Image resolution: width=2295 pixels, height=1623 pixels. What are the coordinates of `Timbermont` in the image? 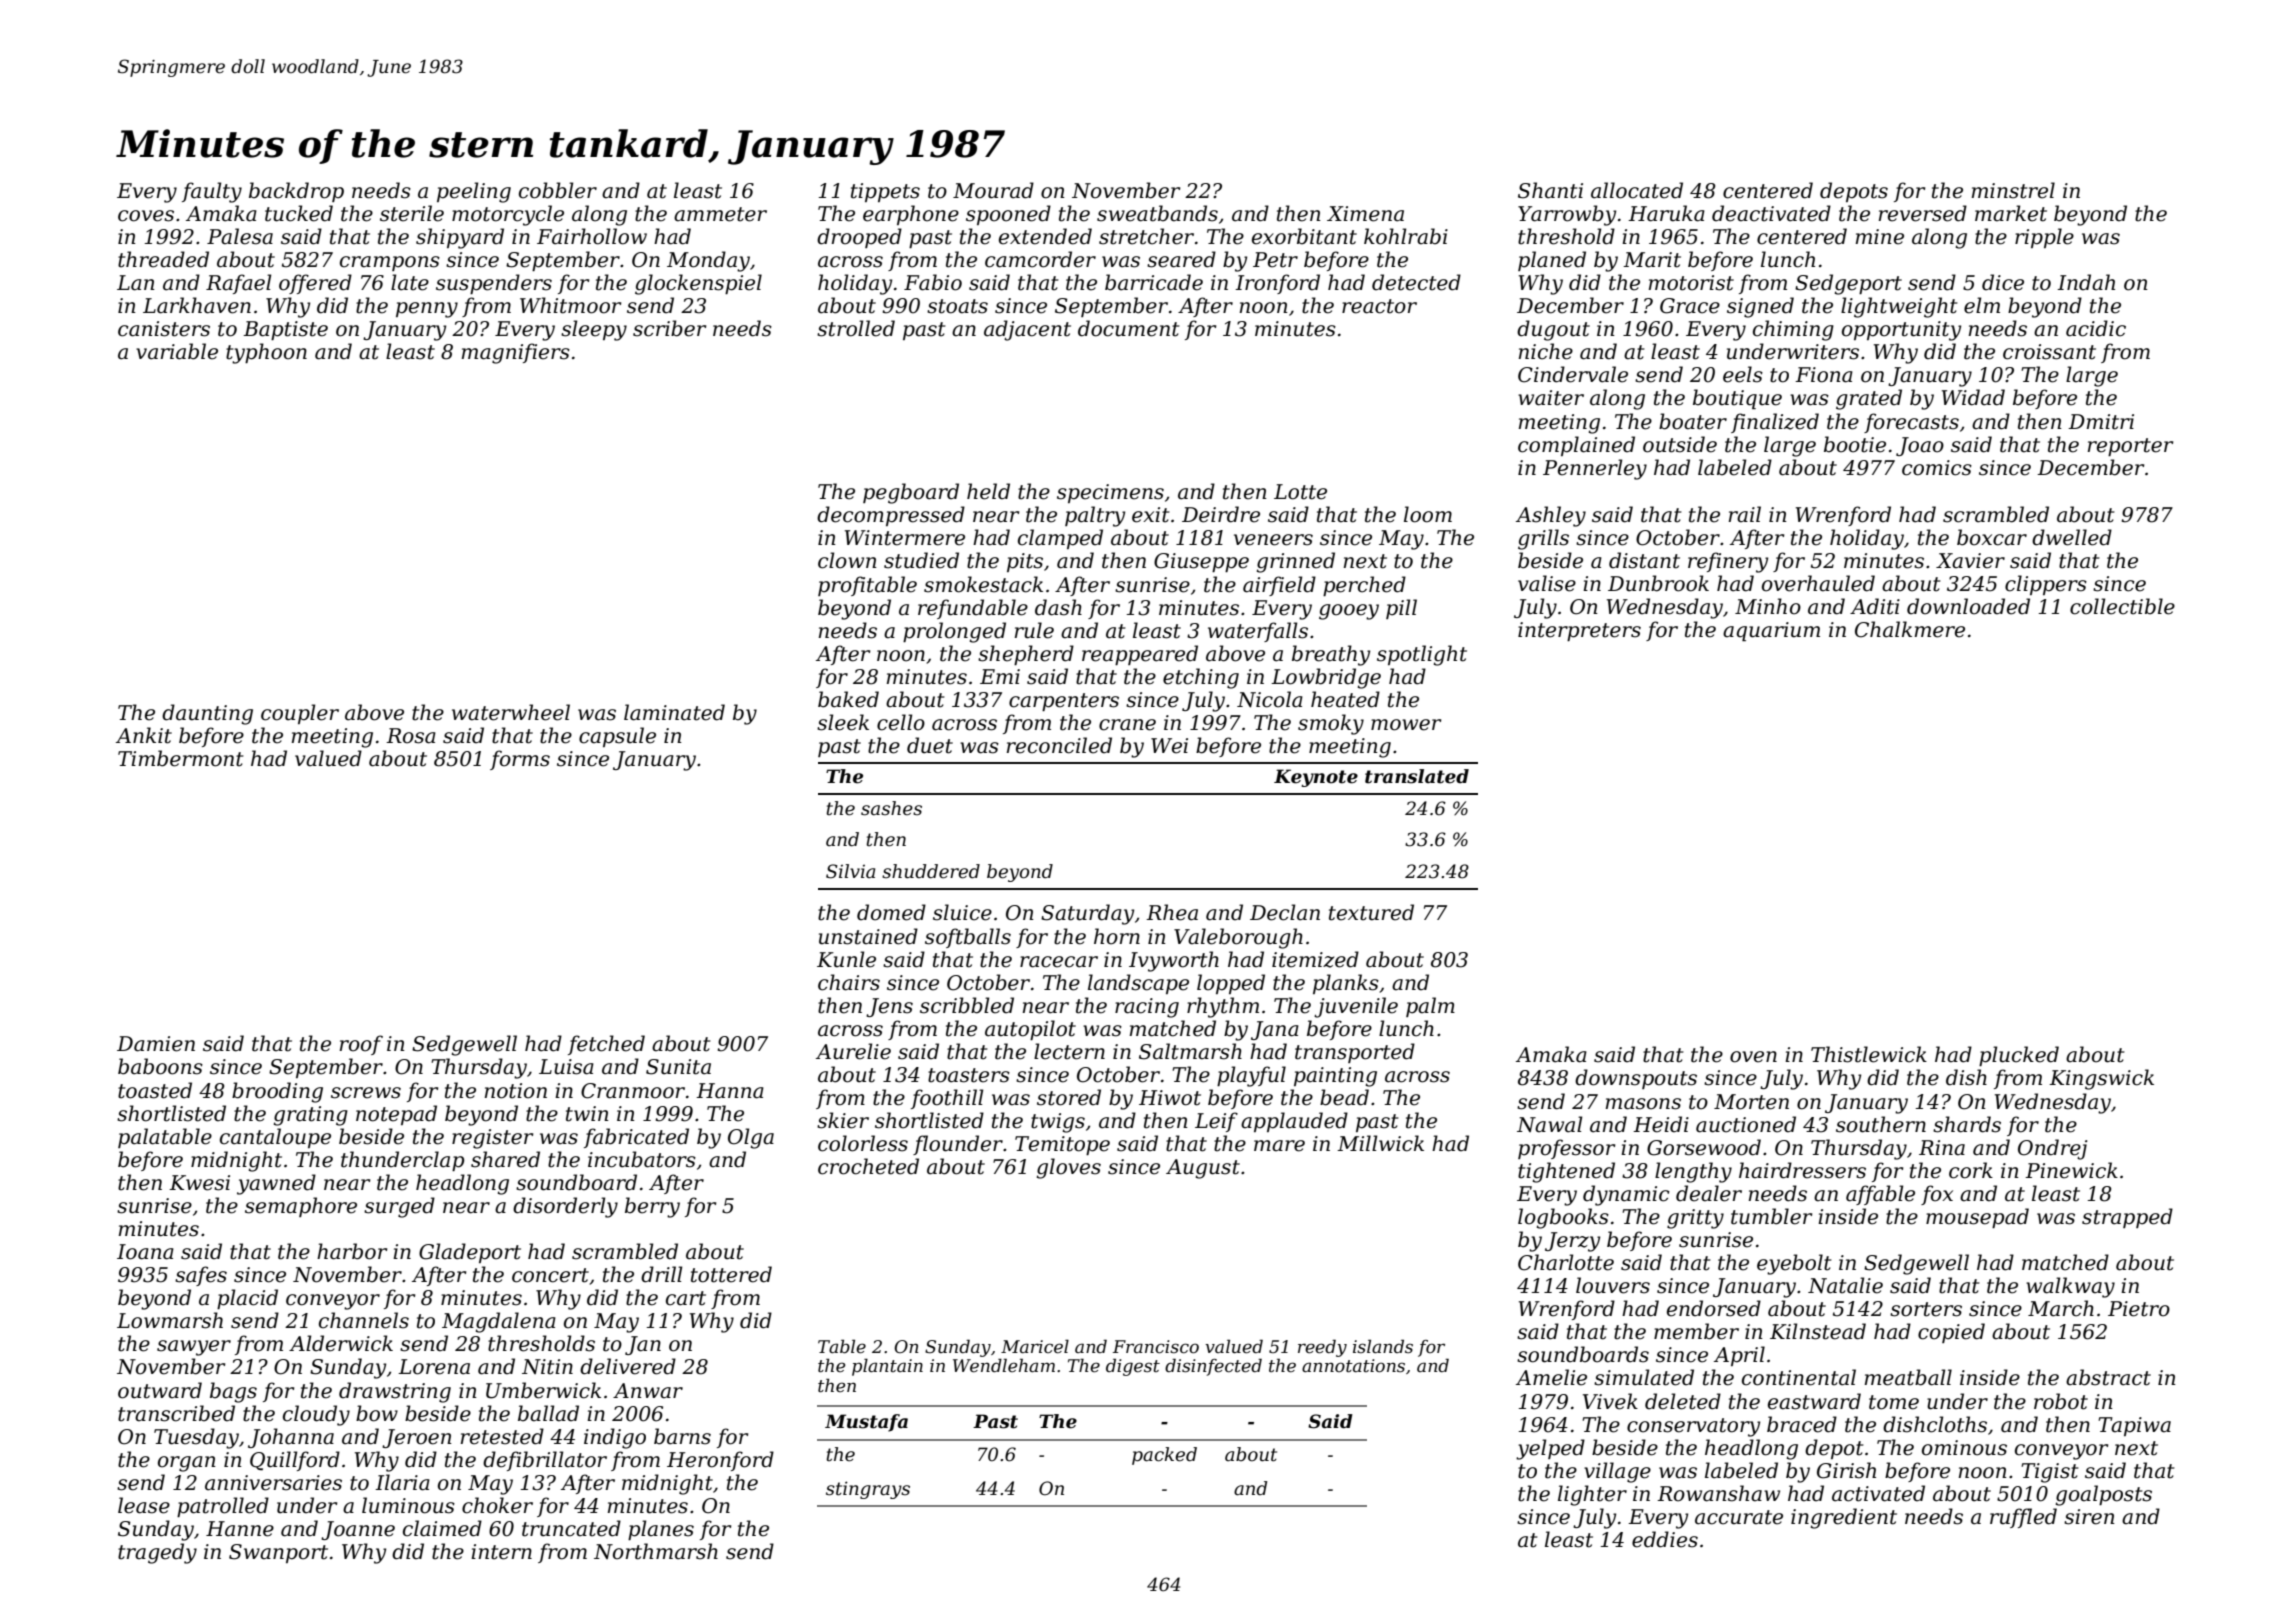 It's located at (181, 758).
